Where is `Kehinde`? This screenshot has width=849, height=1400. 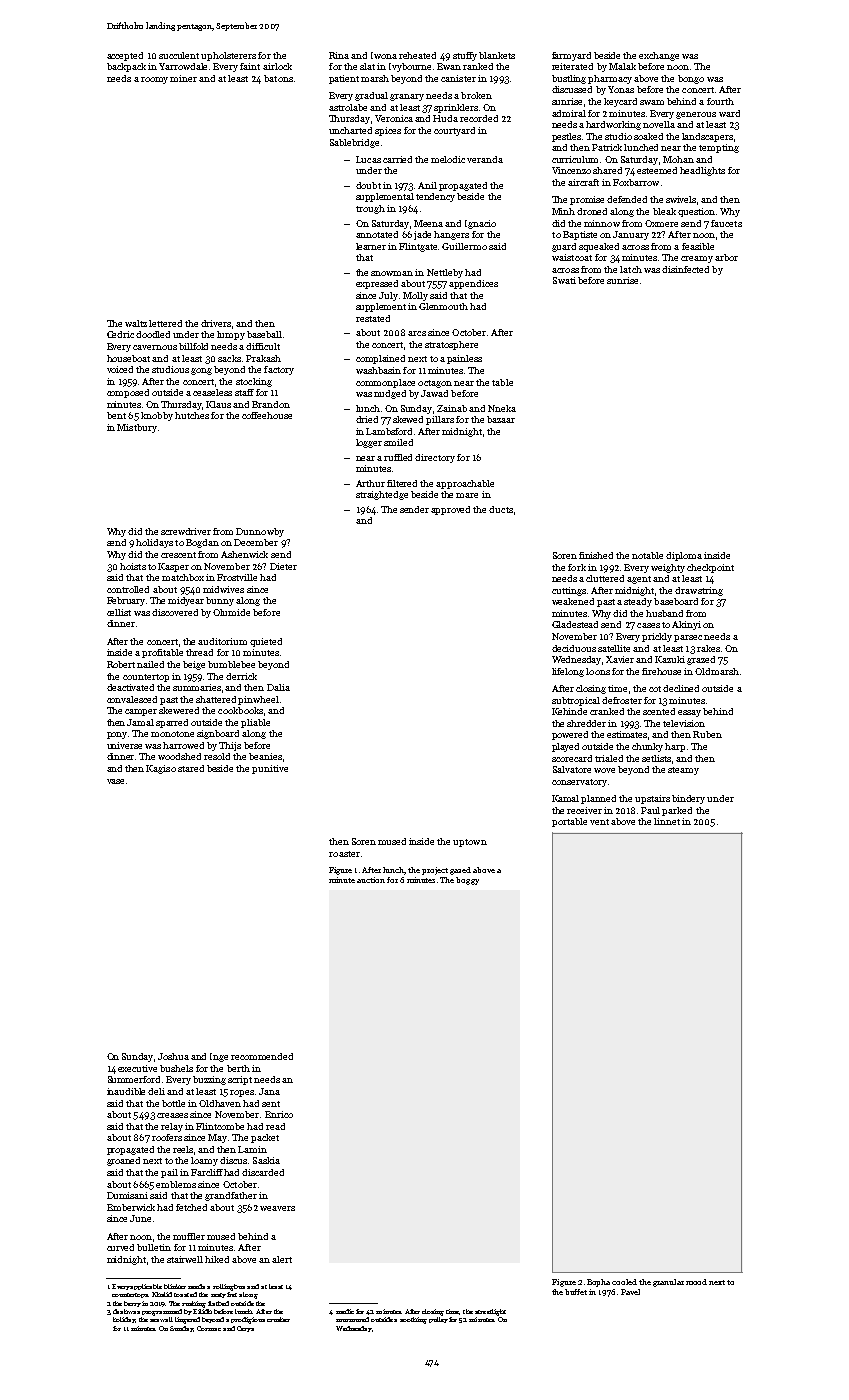
Kehinde is located at coordinates (569, 711).
